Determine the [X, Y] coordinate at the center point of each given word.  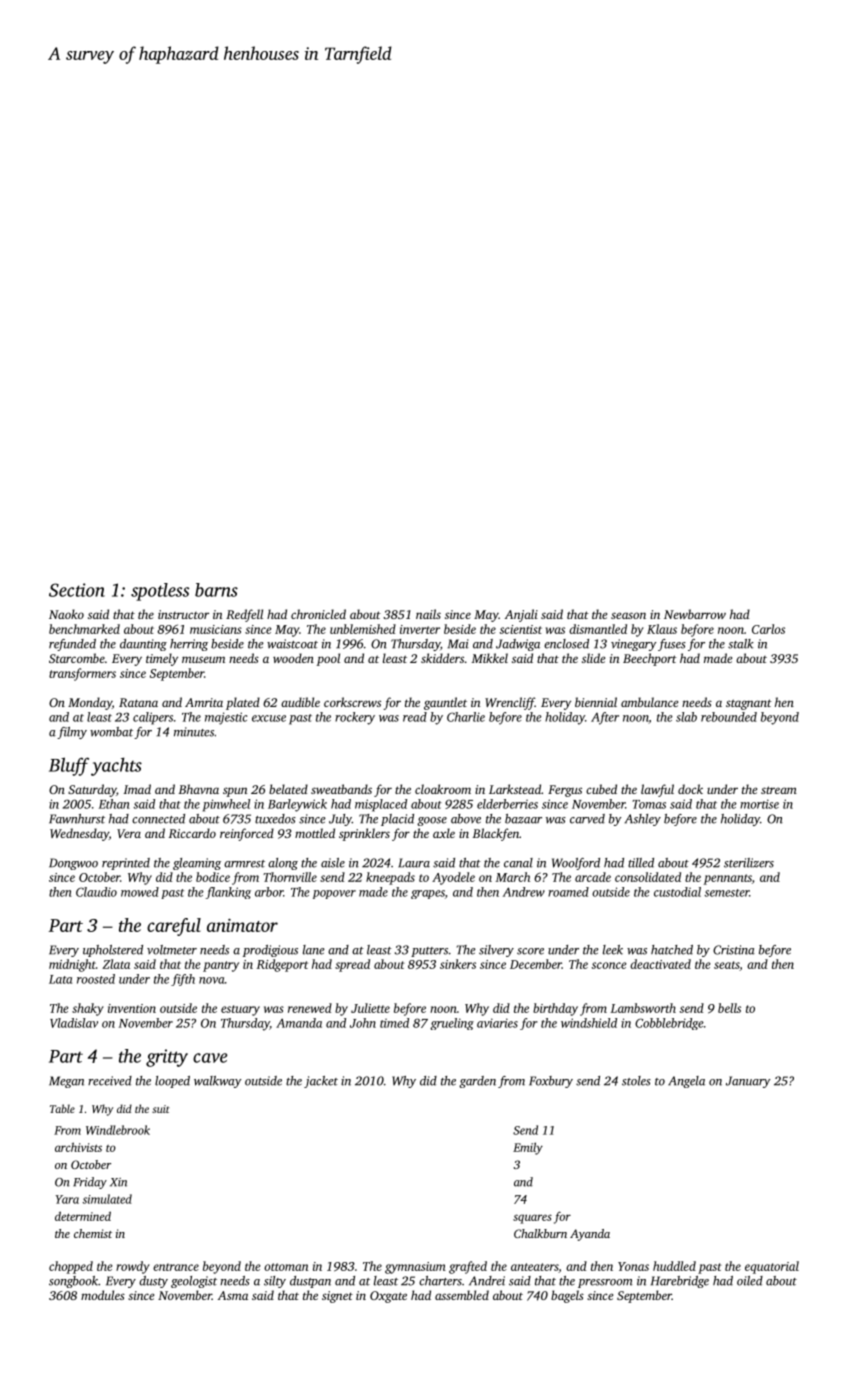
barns [216, 590]
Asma [233, 1295]
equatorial [772, 1267]
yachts [116, 766]
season [628, 615]
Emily [528, 1148]
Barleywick [297, 805]
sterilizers [749, 863]
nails [428, 614]
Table [62, 1108]
